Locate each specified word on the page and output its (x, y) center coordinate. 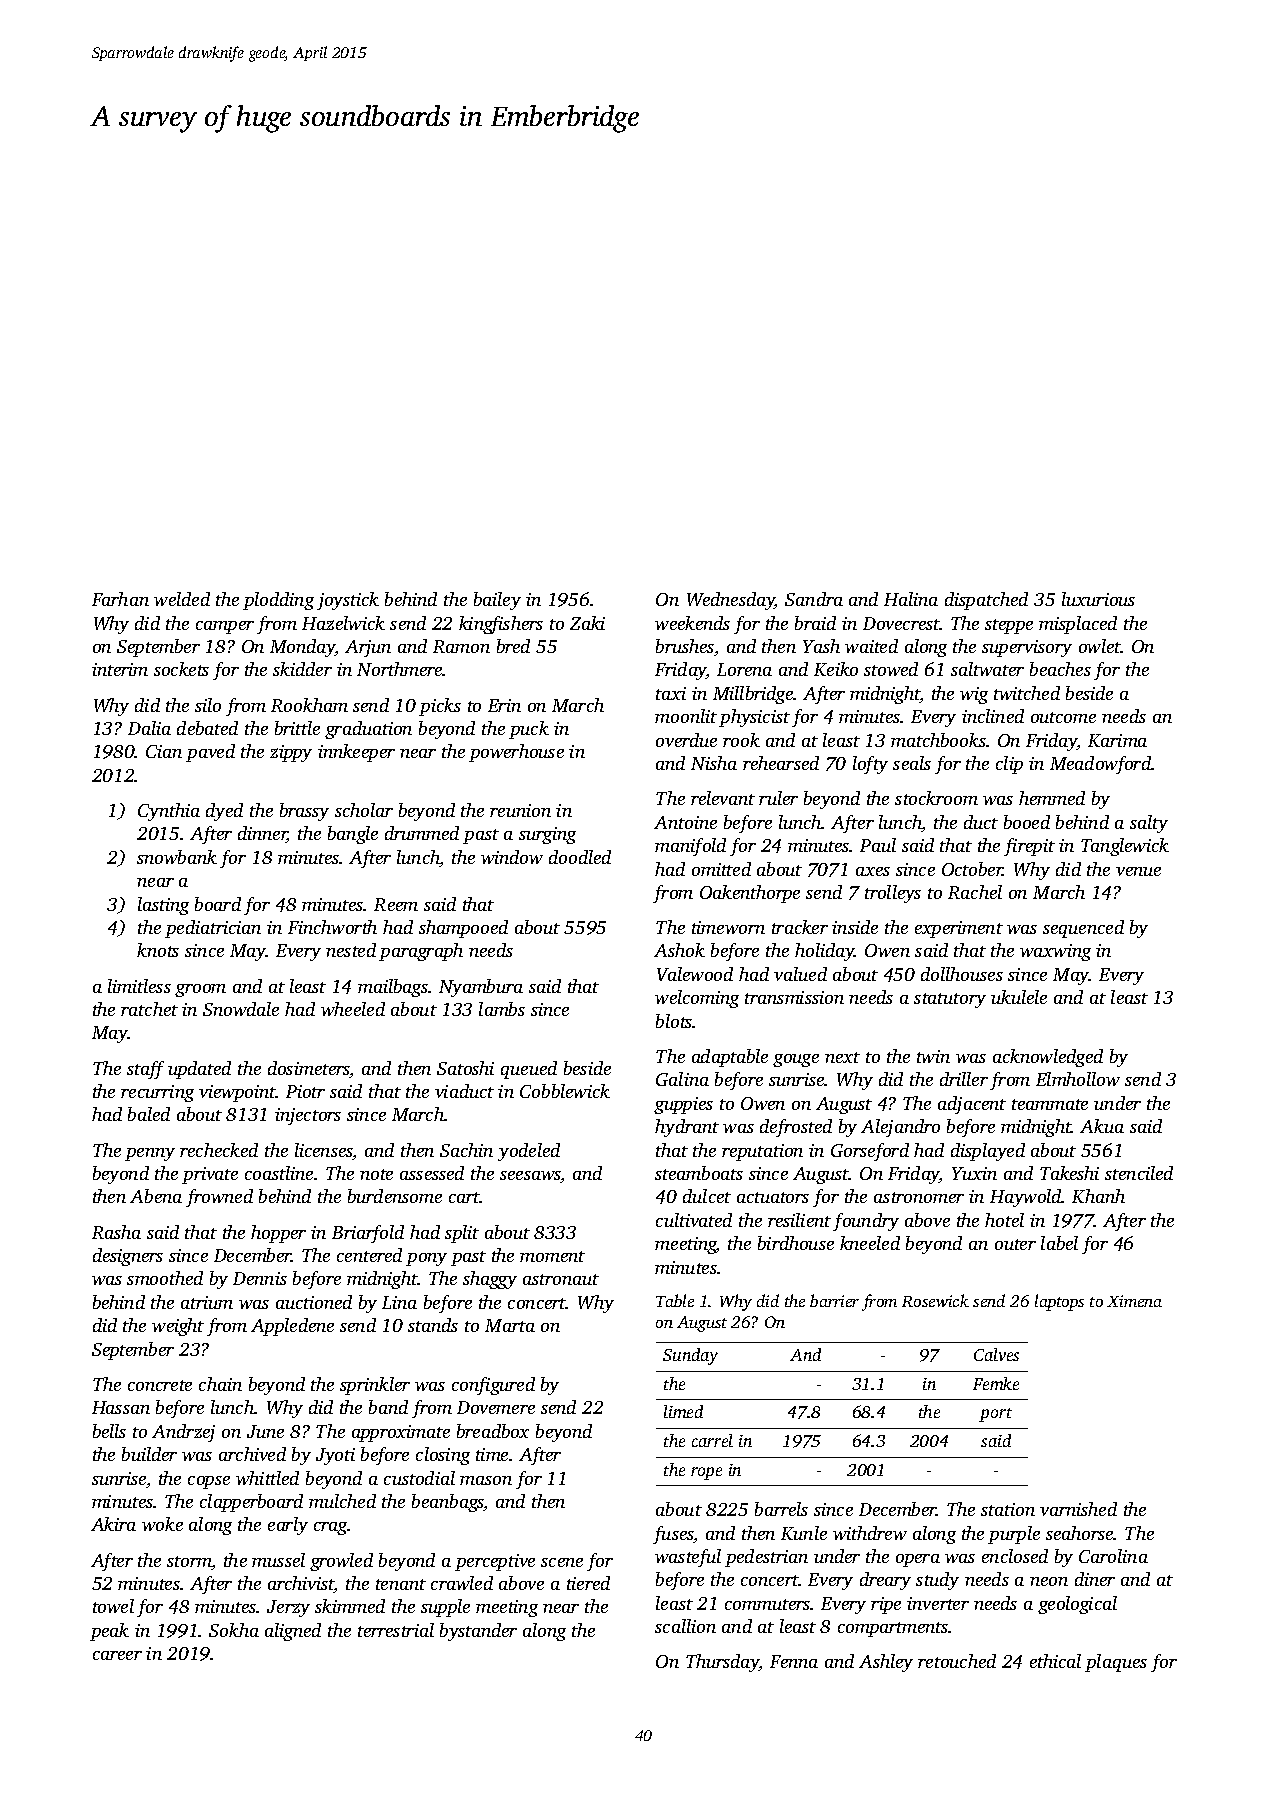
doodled (580, 857)
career (117, 1655)
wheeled (353, 1009)
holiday (825, 952)
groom (200, 990)
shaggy (490, 1280)
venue (1138, 871)
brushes (685, 646)
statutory (950, 1000)
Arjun (368, 648)
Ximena (1134, 1301)
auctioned (314, 1302)
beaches (1060, 669)
